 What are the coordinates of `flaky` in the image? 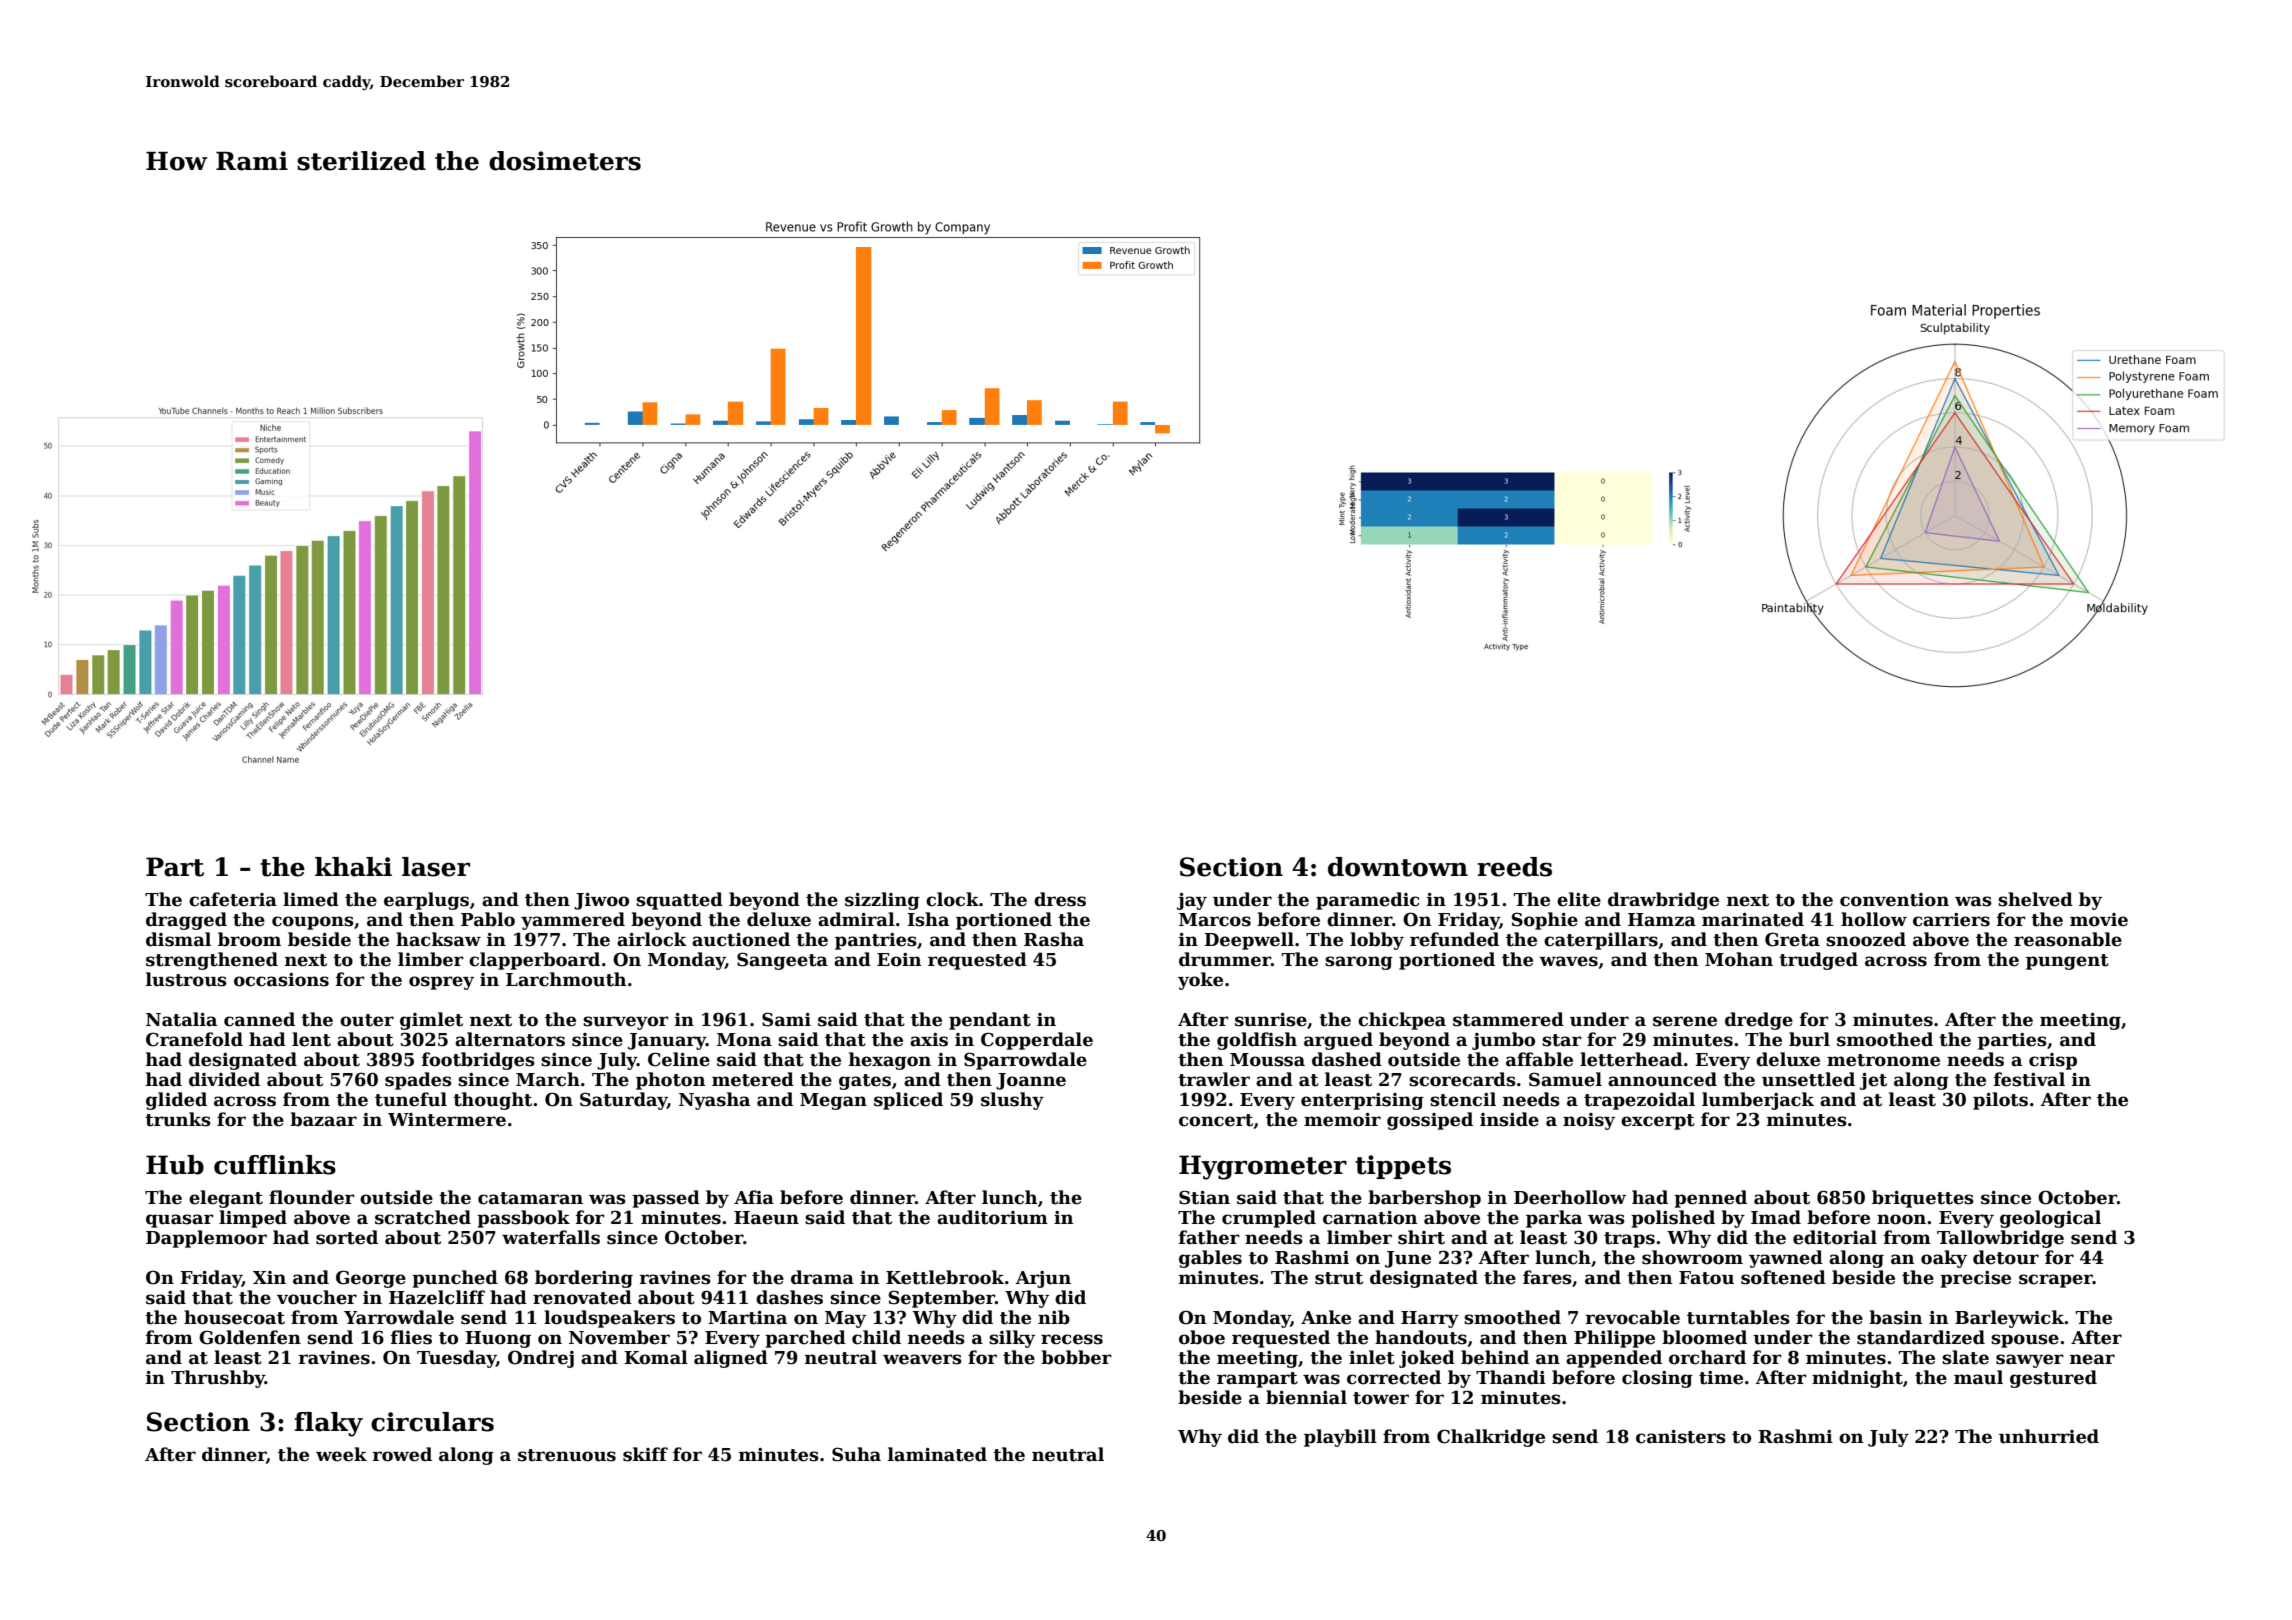 It's located at (328, 1424).
